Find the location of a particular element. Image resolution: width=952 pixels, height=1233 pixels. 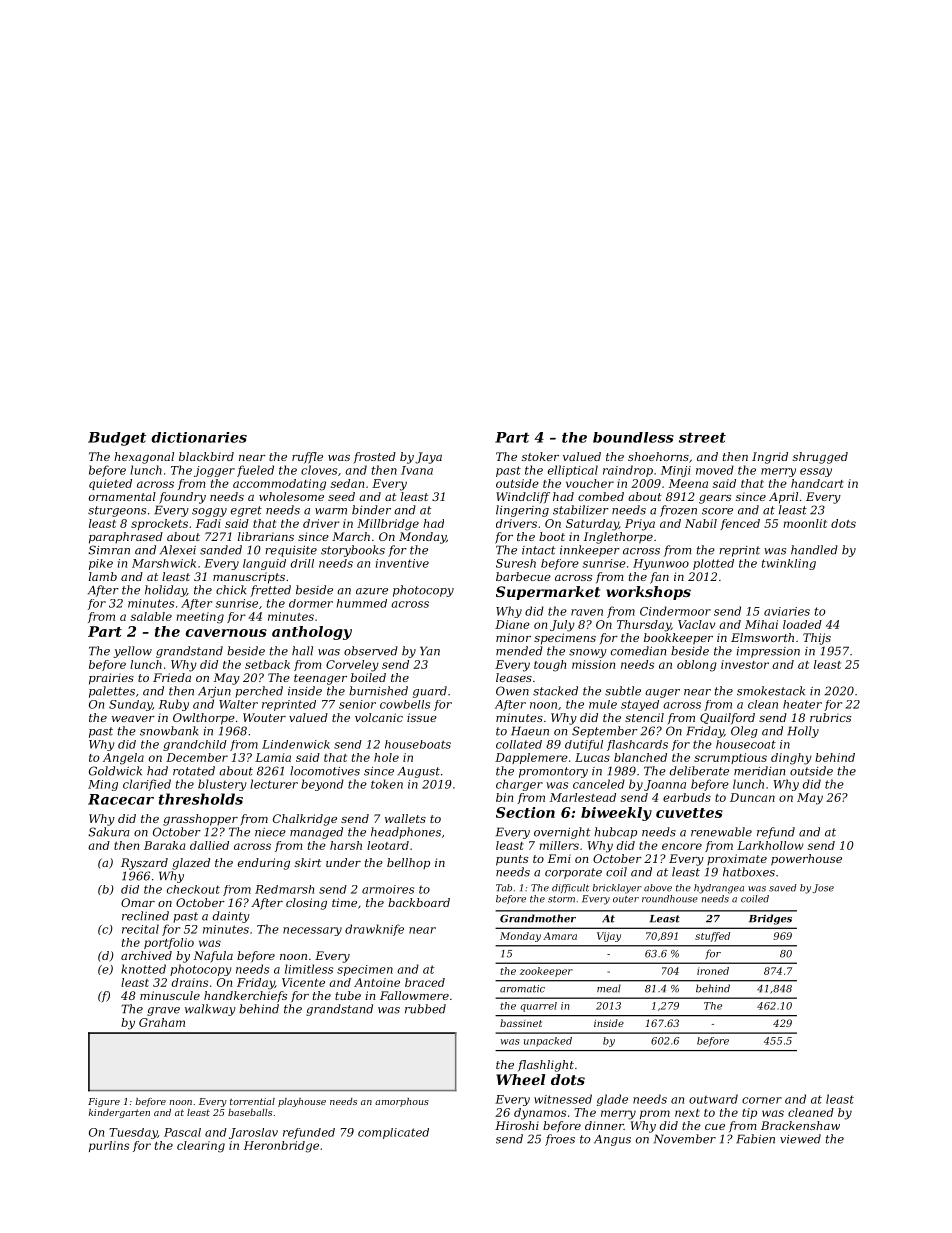

ironed is located at coordinates (713, 971).
